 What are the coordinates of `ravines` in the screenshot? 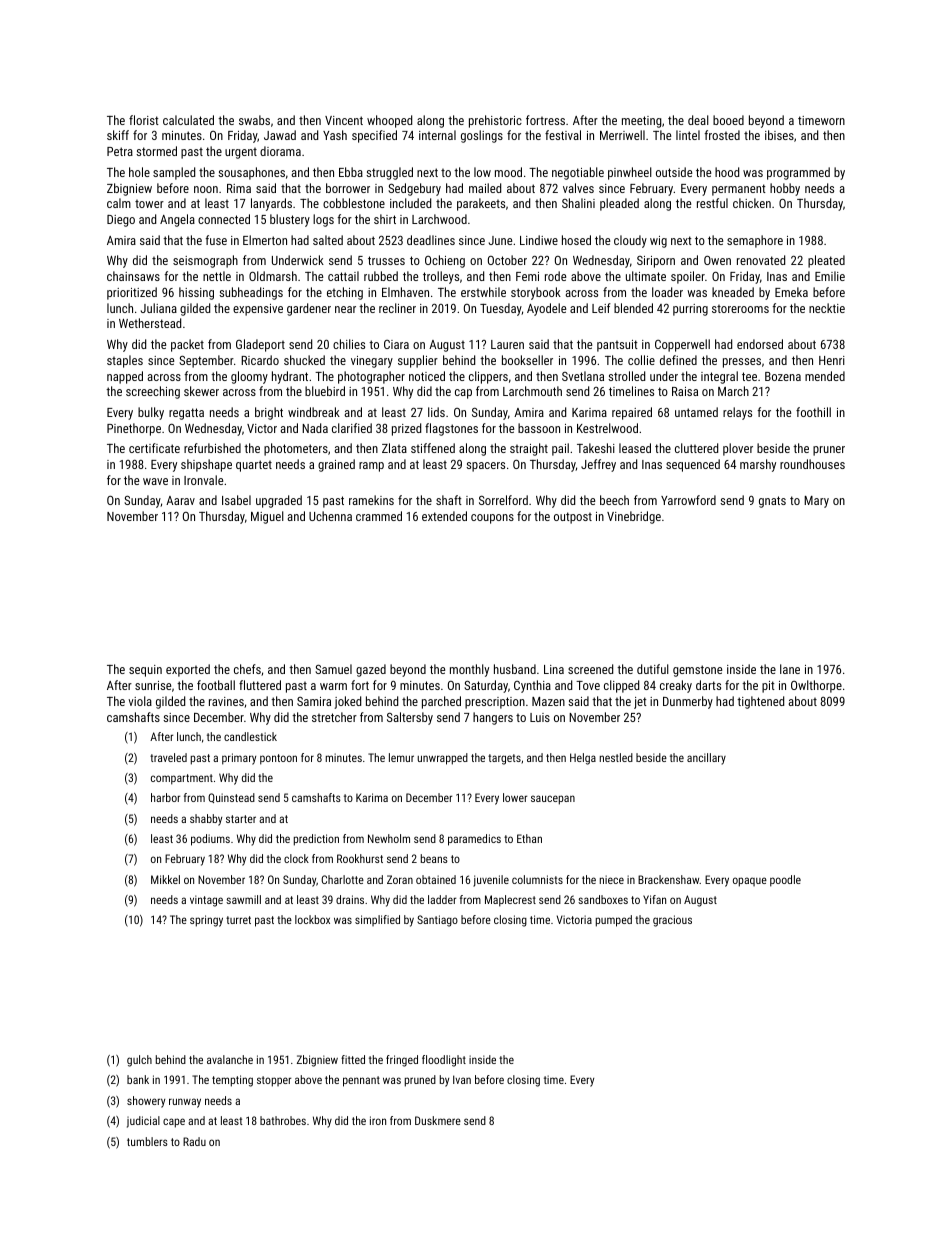 It's located at (226, 701).
